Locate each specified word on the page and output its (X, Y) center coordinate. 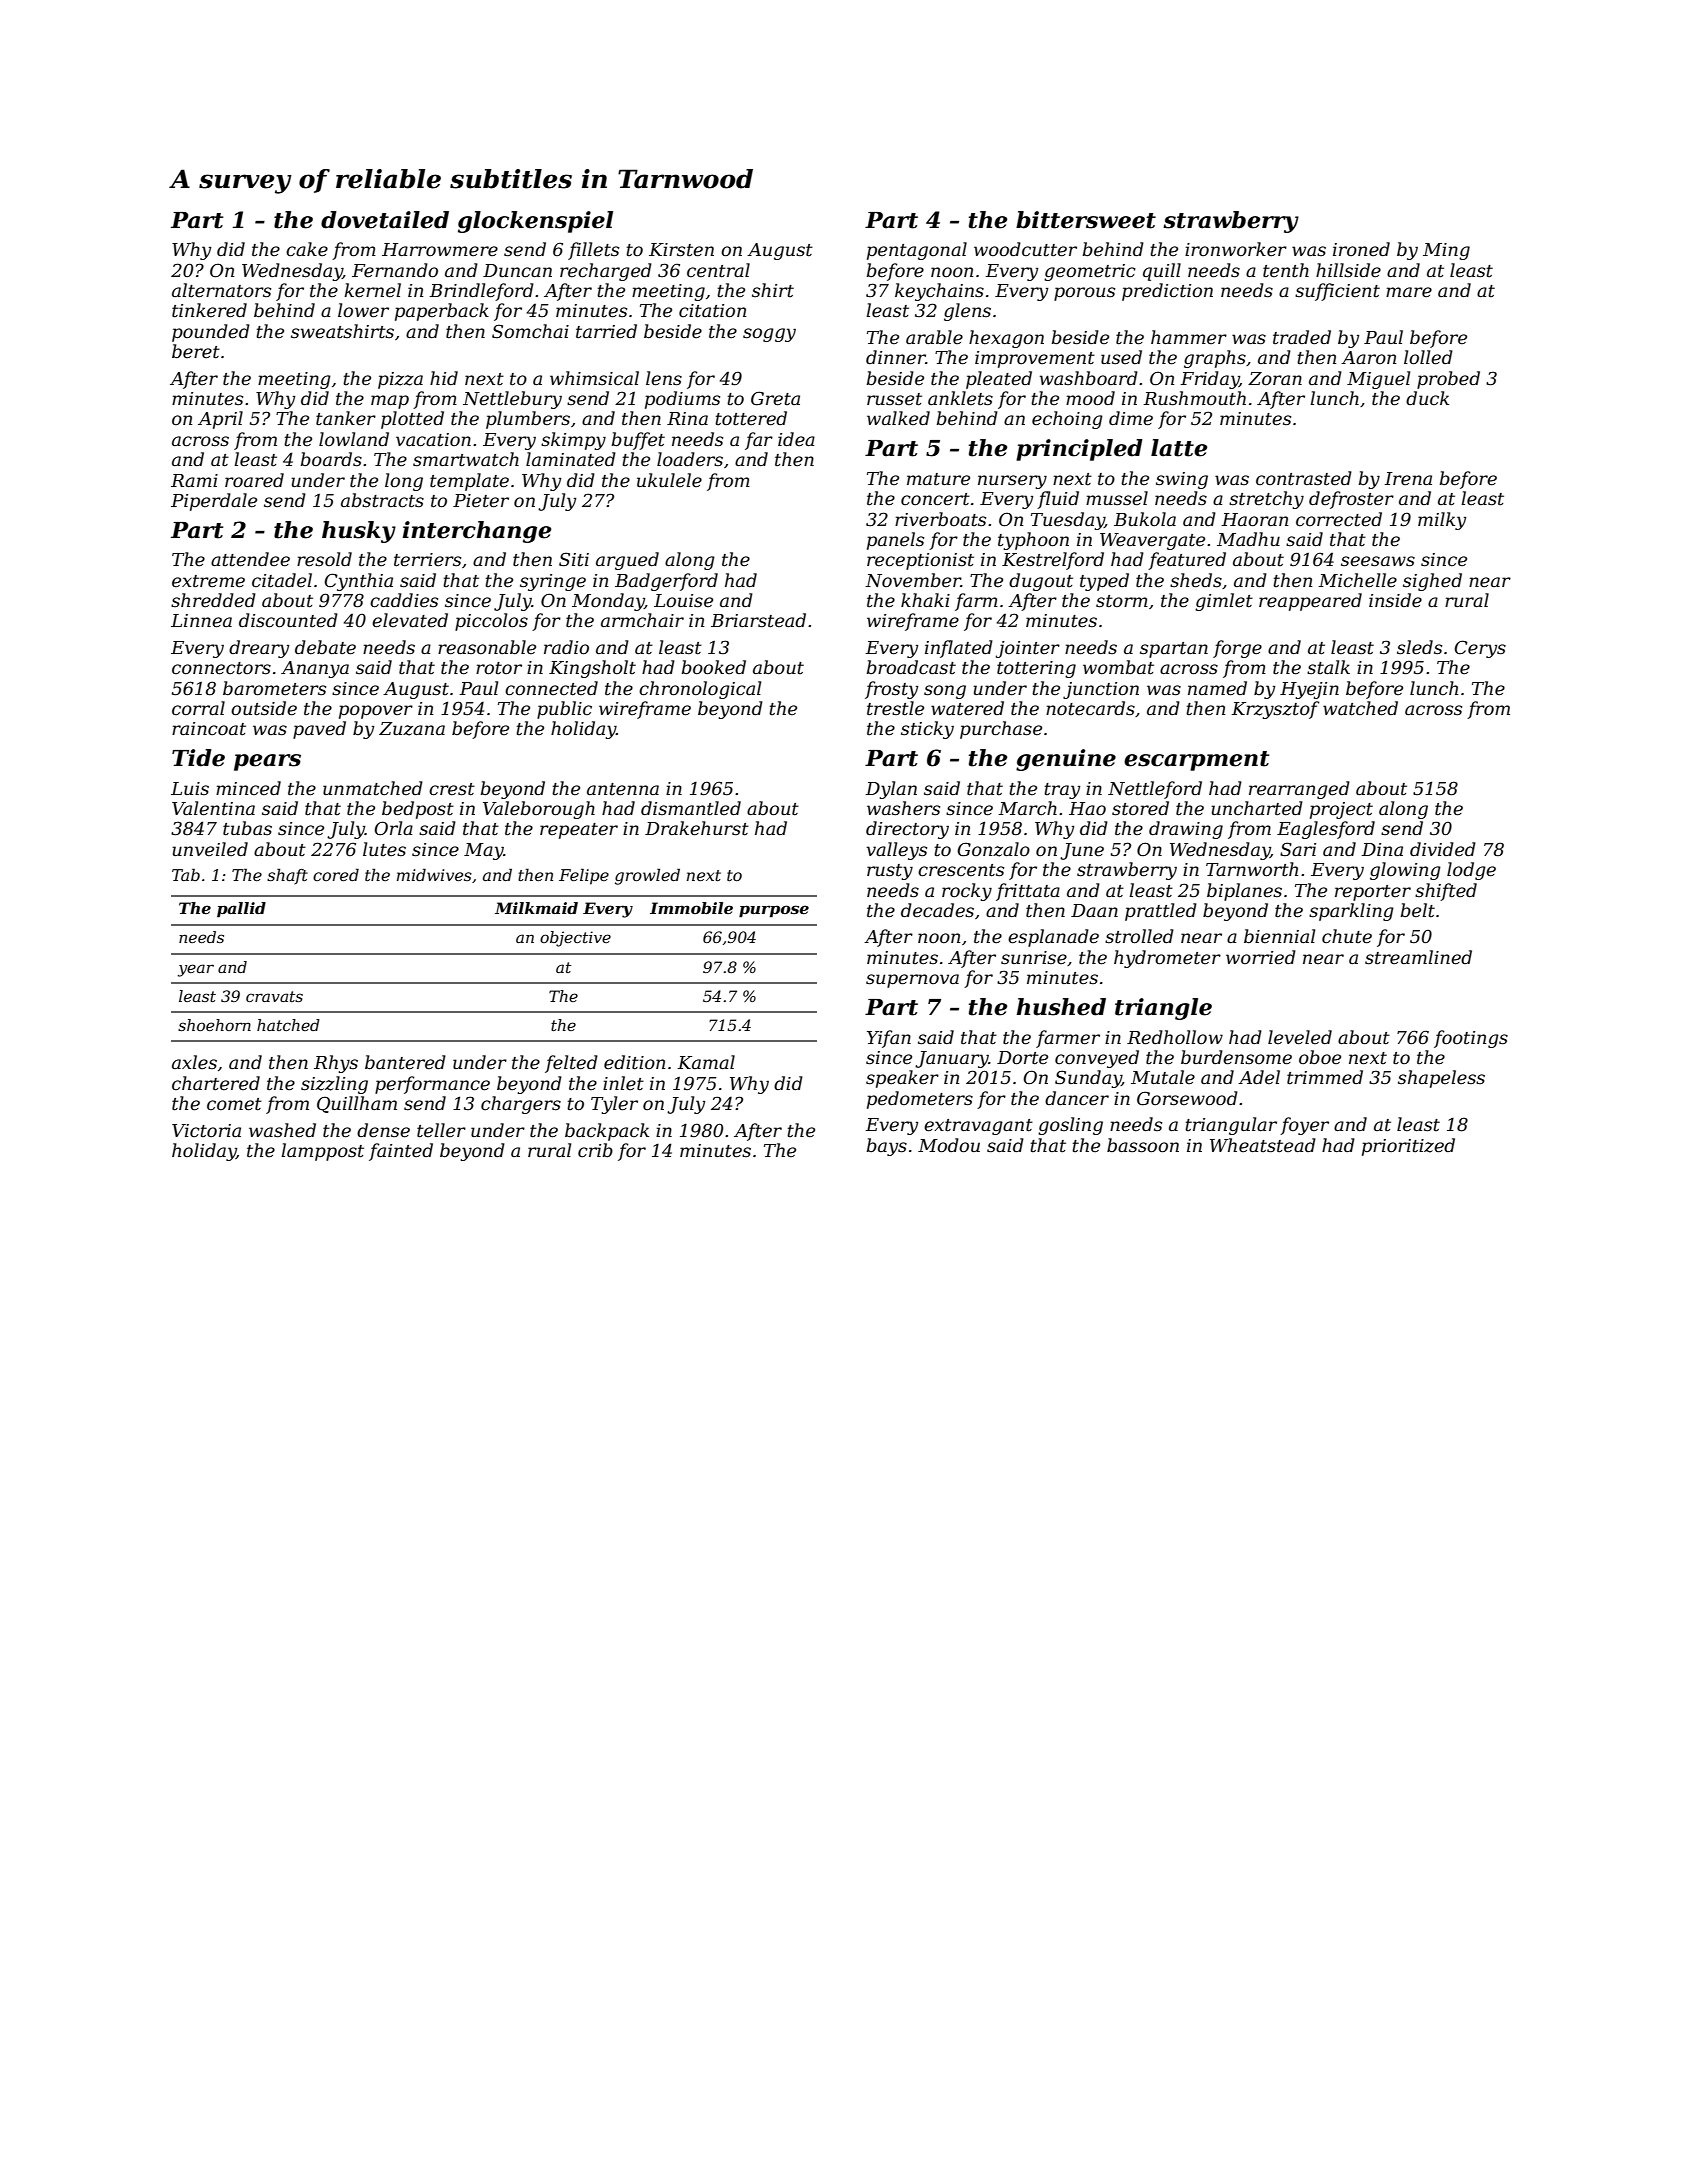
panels (895, 541)
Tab (186, 874)
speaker (902, 1079)
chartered (216, 1083)
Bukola (1145, 519)
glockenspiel (535, 222)
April (220, 420)
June (1082, 851)
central (718, 270)
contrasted (1304, 478)
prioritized (1408, 1147)
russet (894, 399)
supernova (912, 981)
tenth (1286, 270)
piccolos (491, 622)
